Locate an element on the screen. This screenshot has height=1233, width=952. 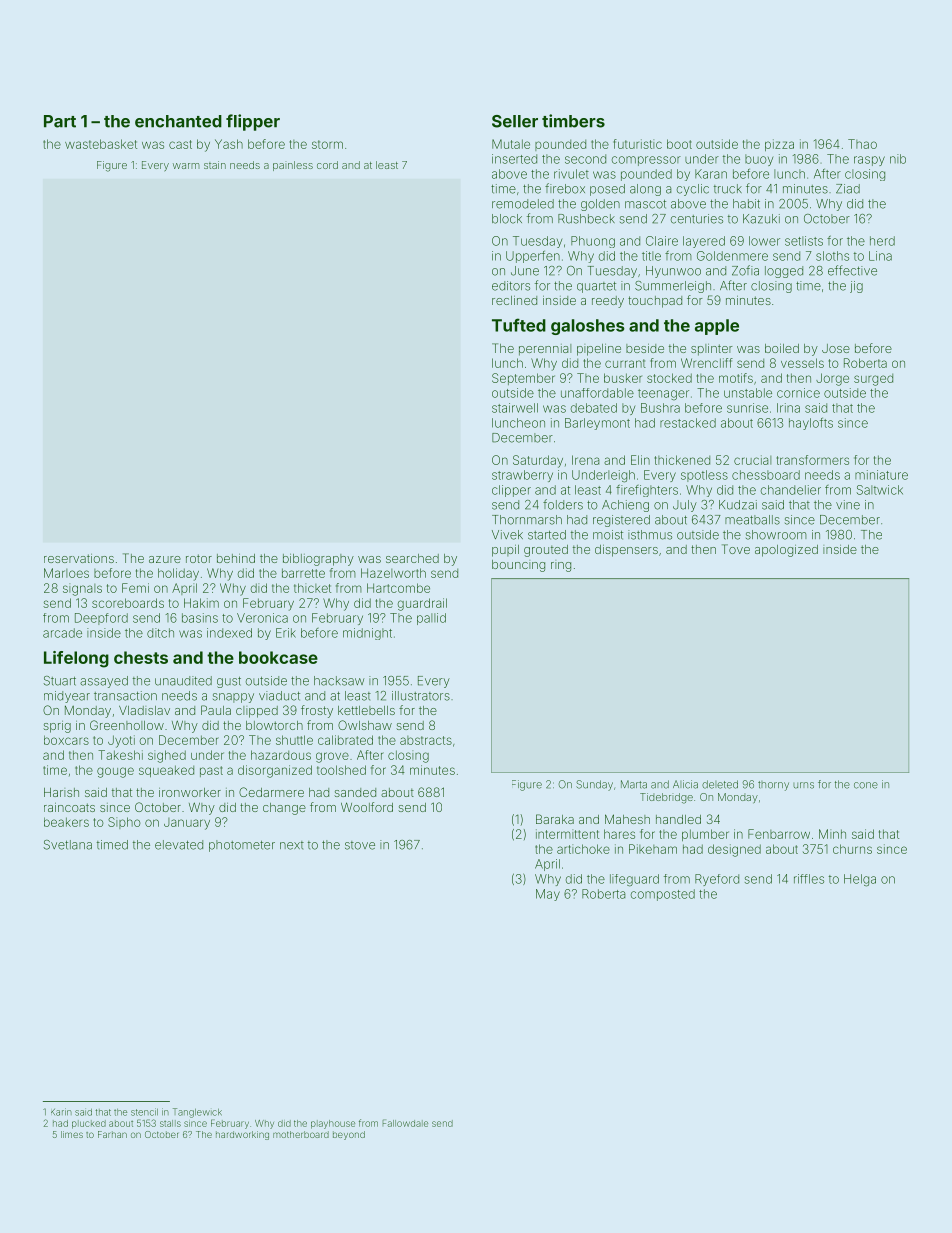
abstracts is located at coordinates (426, 740).
